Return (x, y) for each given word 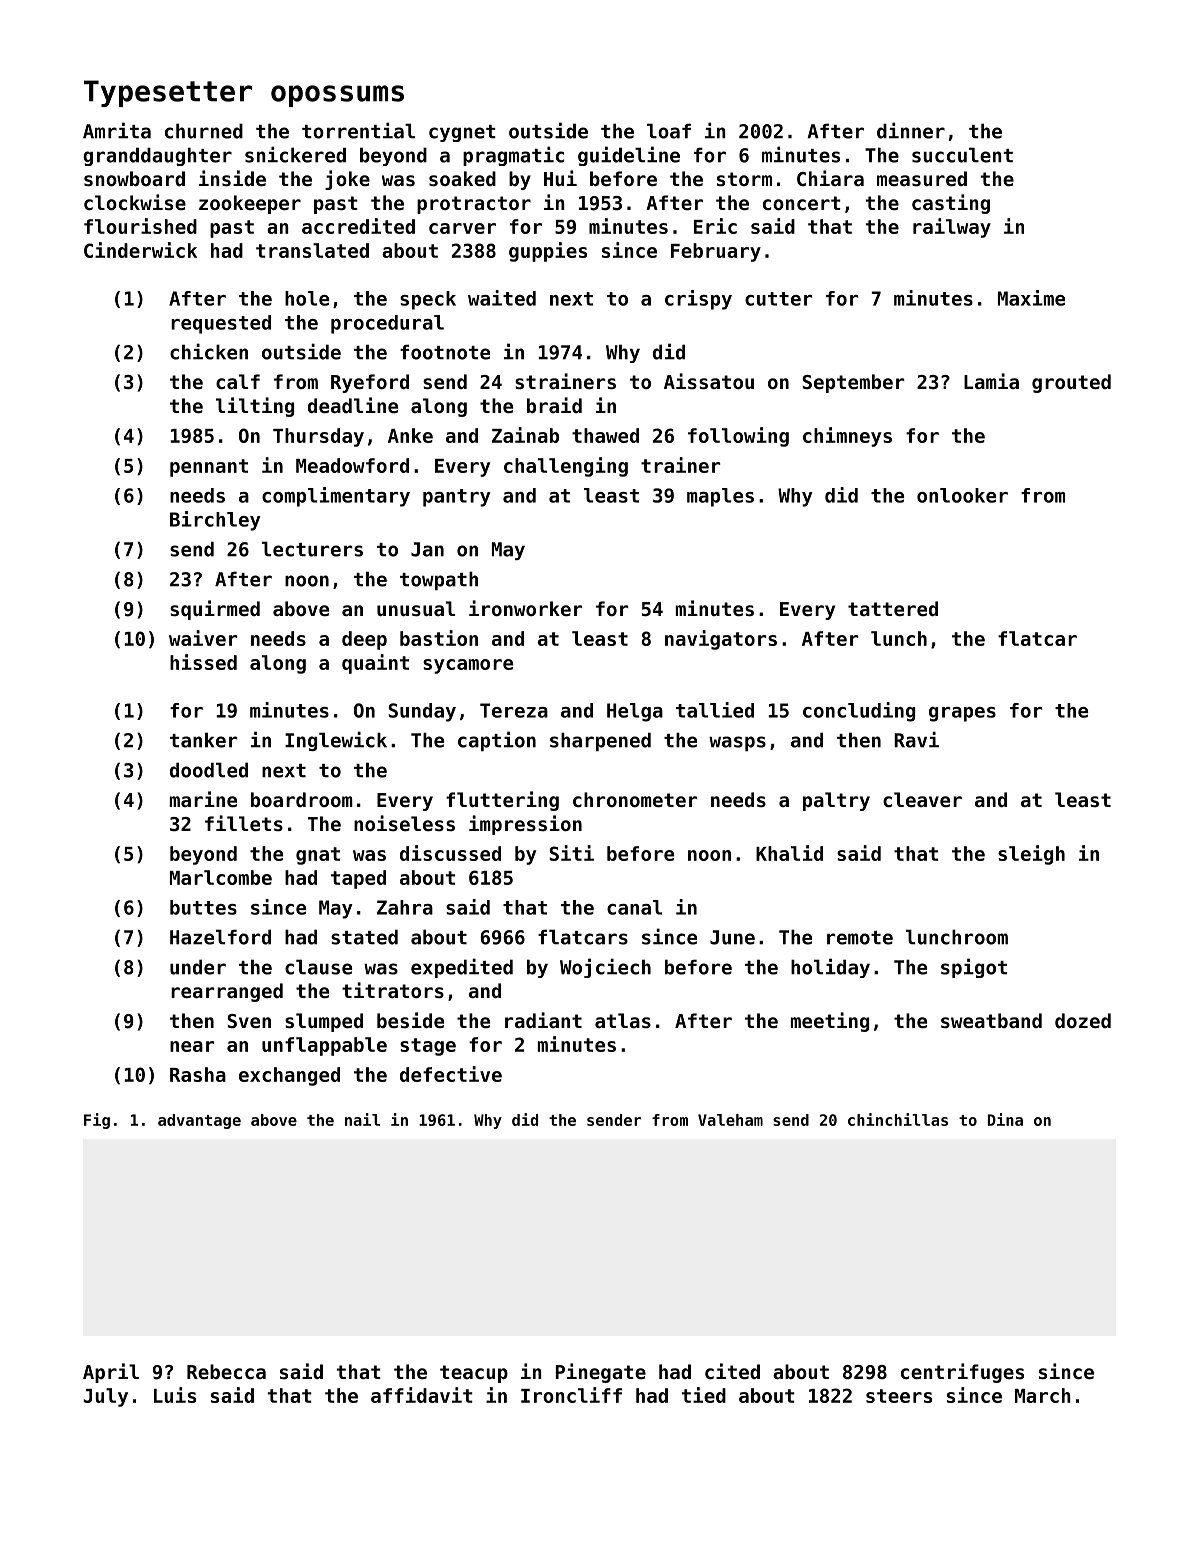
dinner (911, 130)
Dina (1005, 1119)
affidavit (422, 1395)
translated (312, 250)
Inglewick (336, 741)
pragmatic (513, 156)
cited (732, 1371)
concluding (859, 712)
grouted (1071, 383)
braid (554, 405)
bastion (439, 638)
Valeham (730, 1120)
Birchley (215, 521)
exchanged (289, 1076)
